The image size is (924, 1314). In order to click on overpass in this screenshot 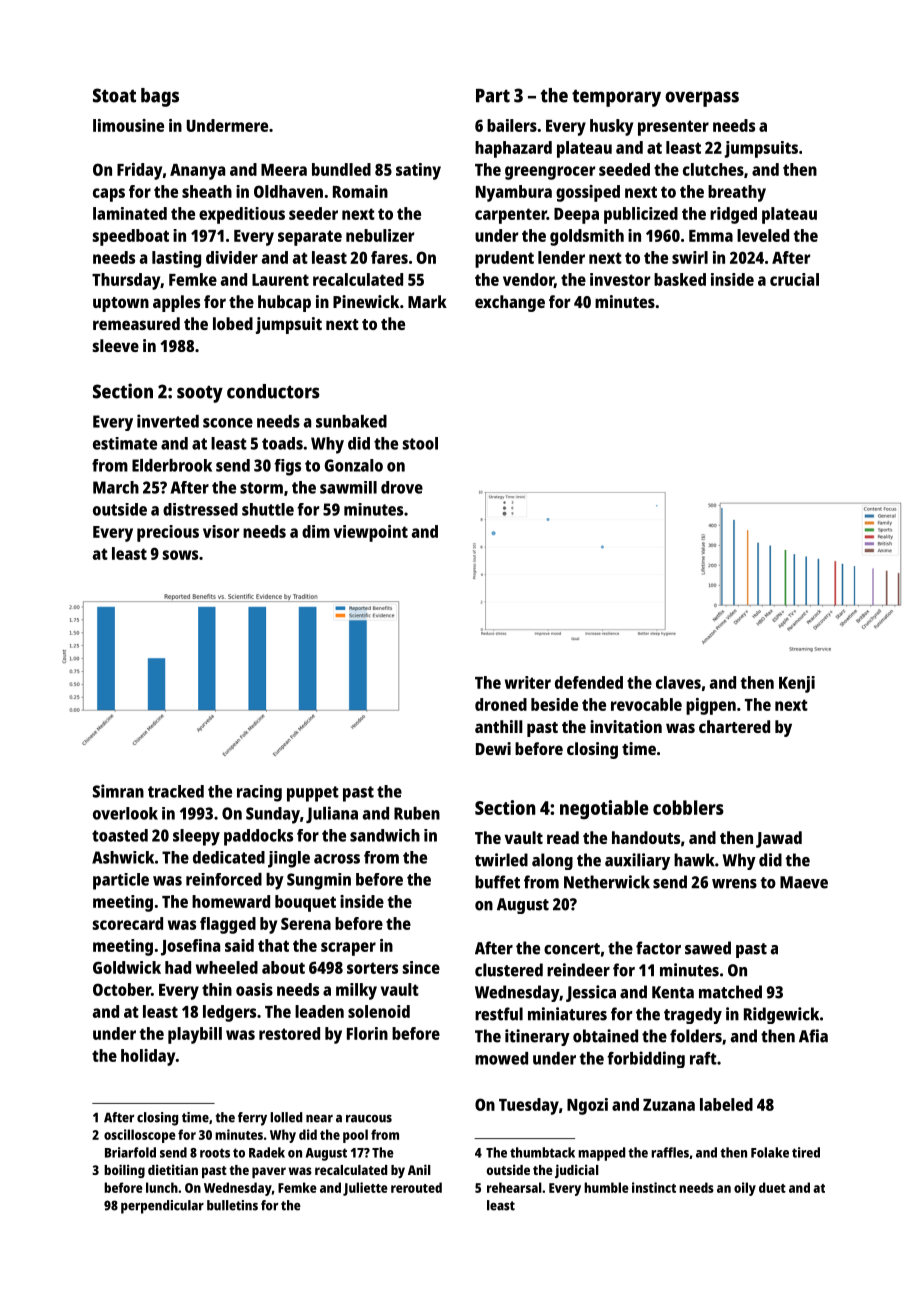, I will do `click(702, 99)`.
